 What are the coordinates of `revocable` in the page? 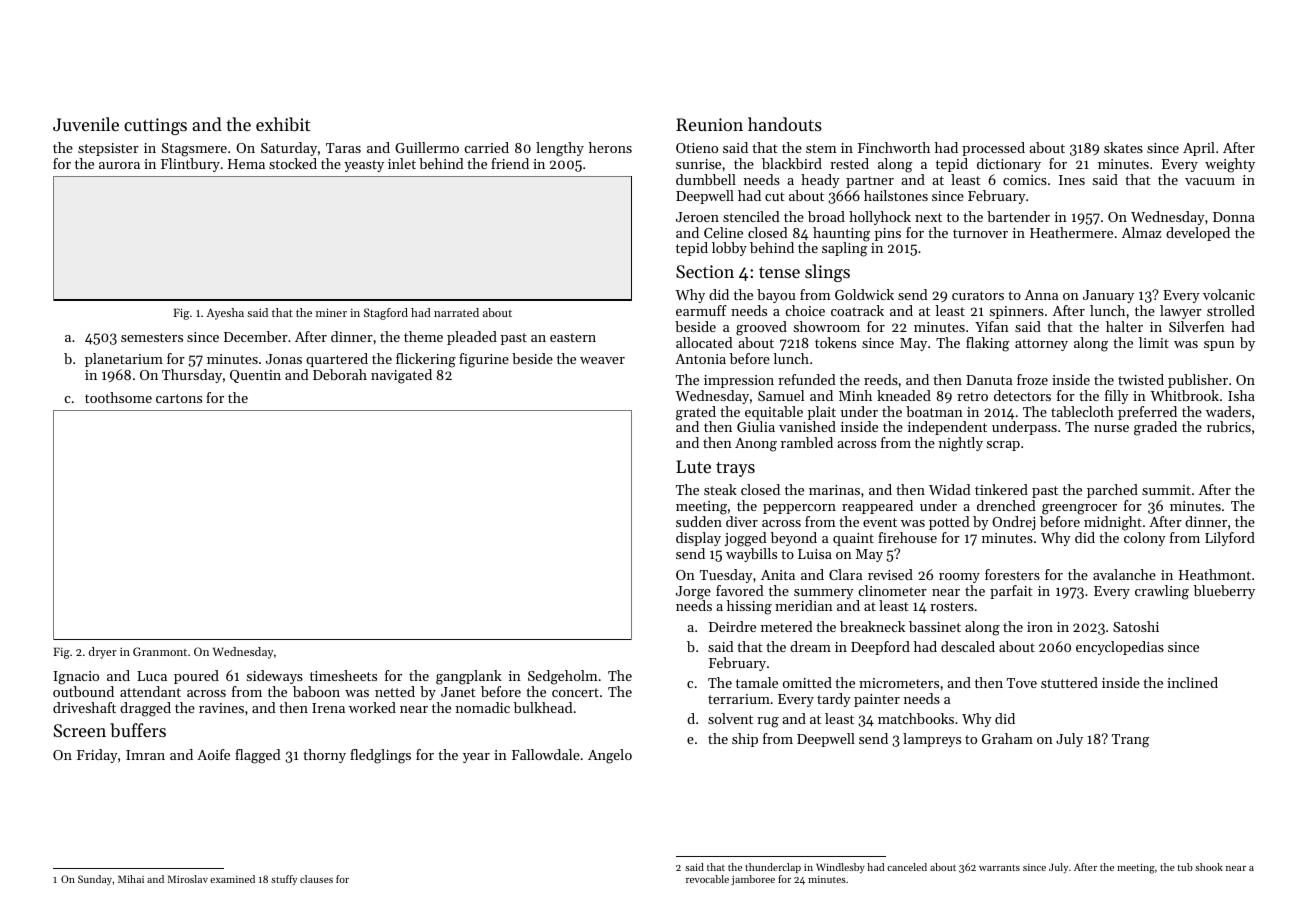 It's located at (707, 879).
